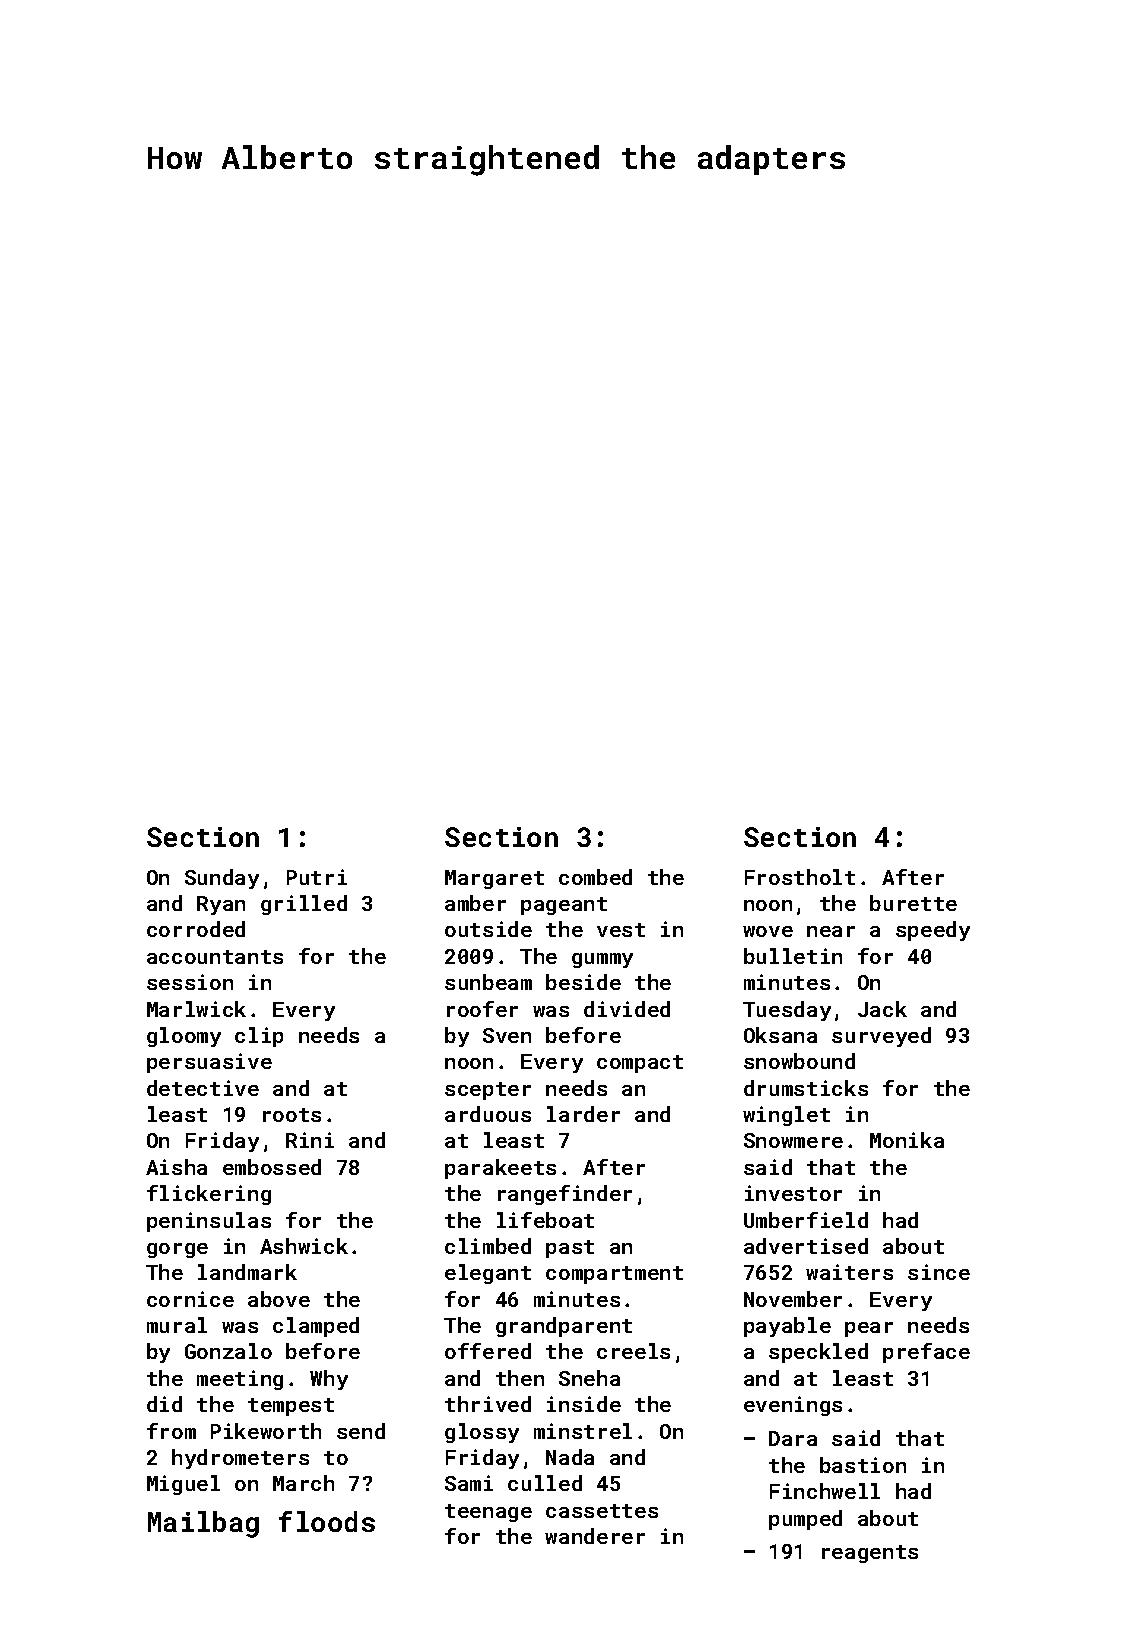 Image resolution: width=1130 pixels, height=1636 pixels. I want to click on Margaret, so click(494, 879).
